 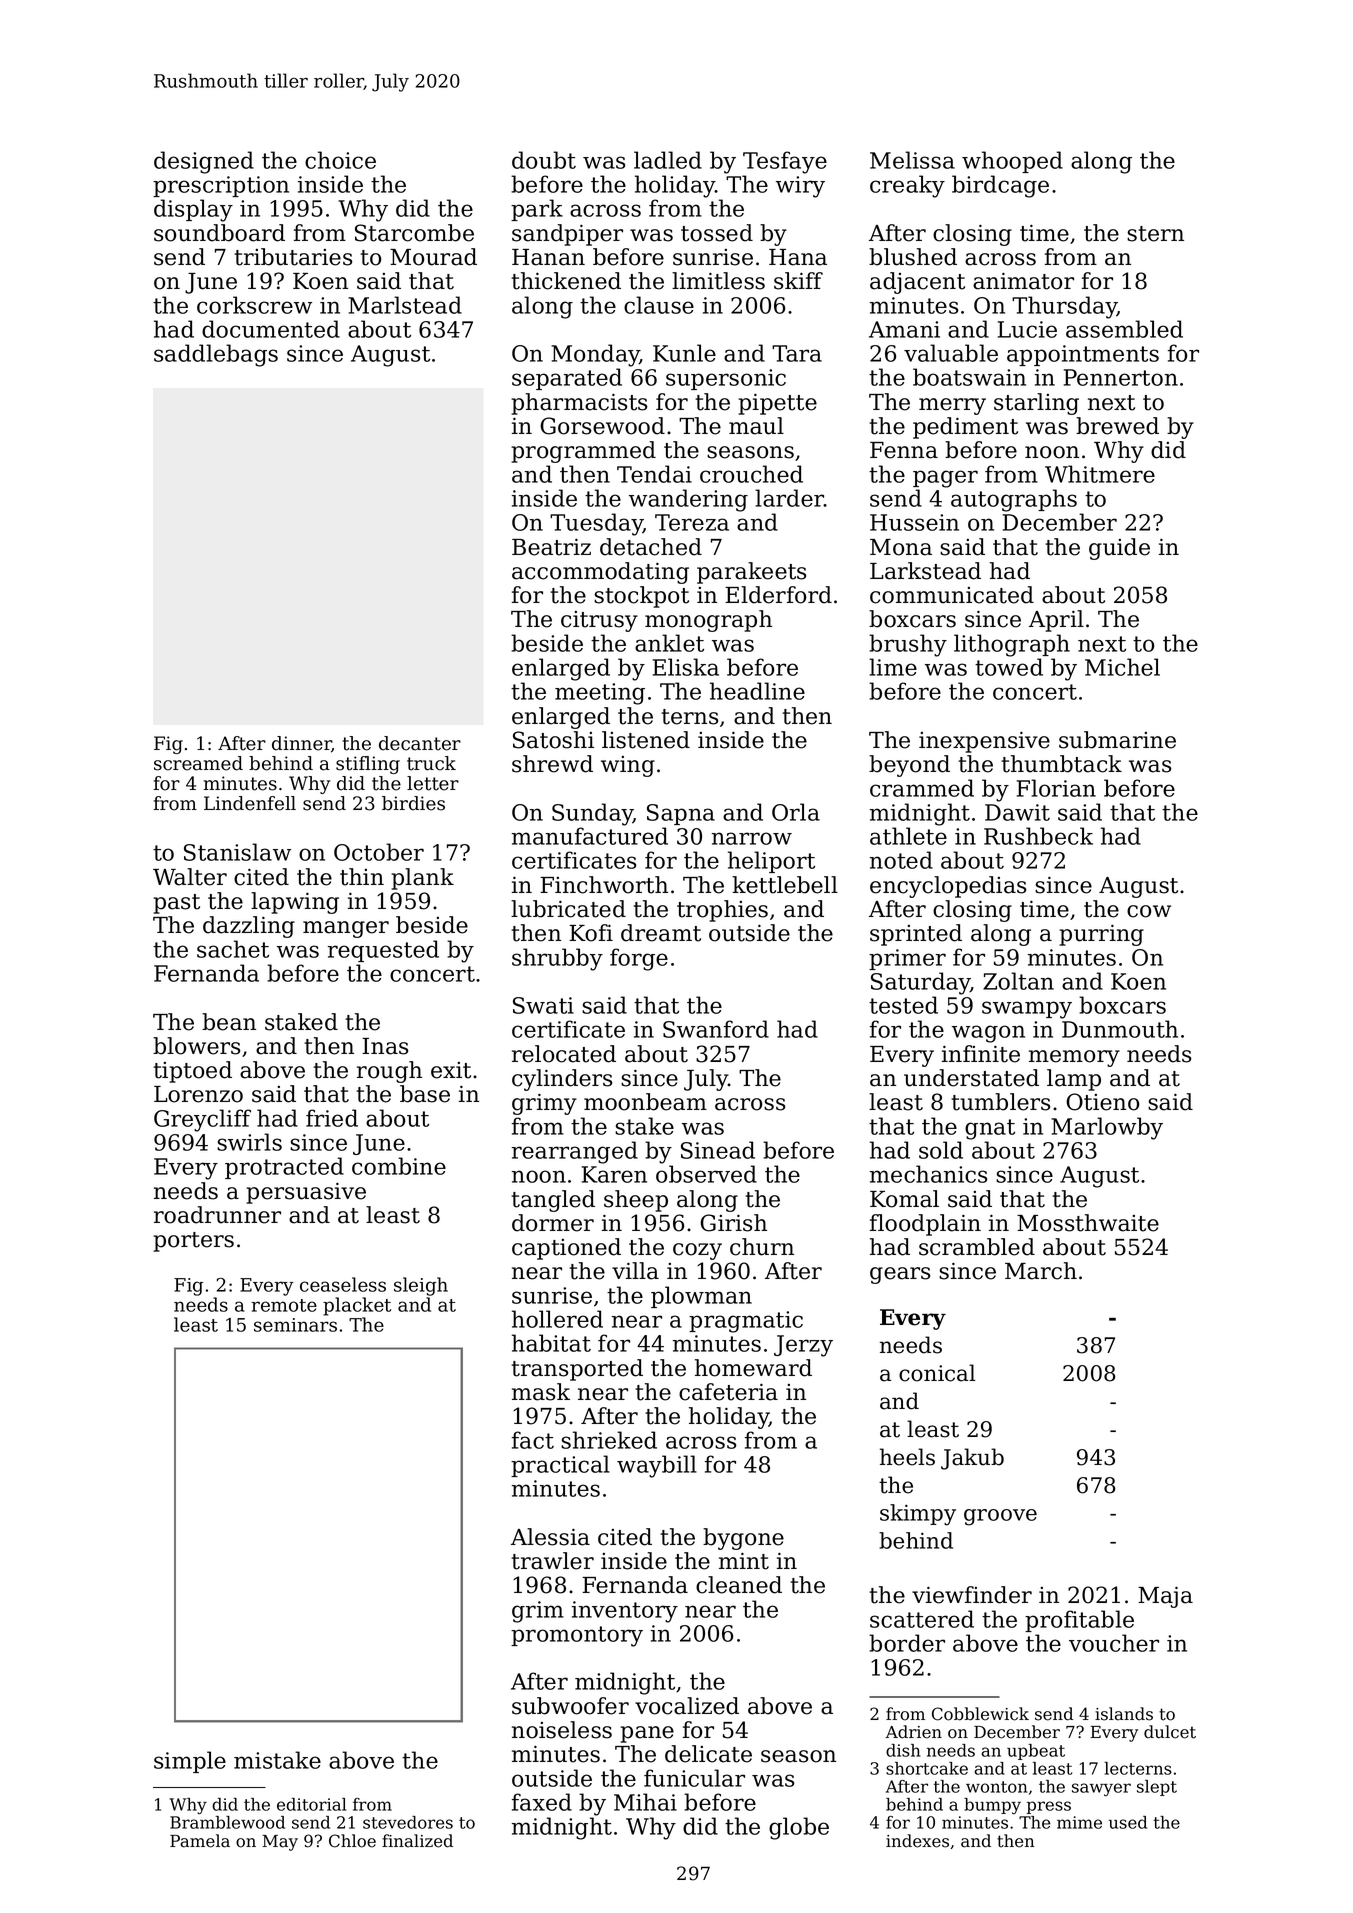 What do you see at coordinates (1124, 329) in the page?
I see `assembled` at bounding box center [1124, 329].
